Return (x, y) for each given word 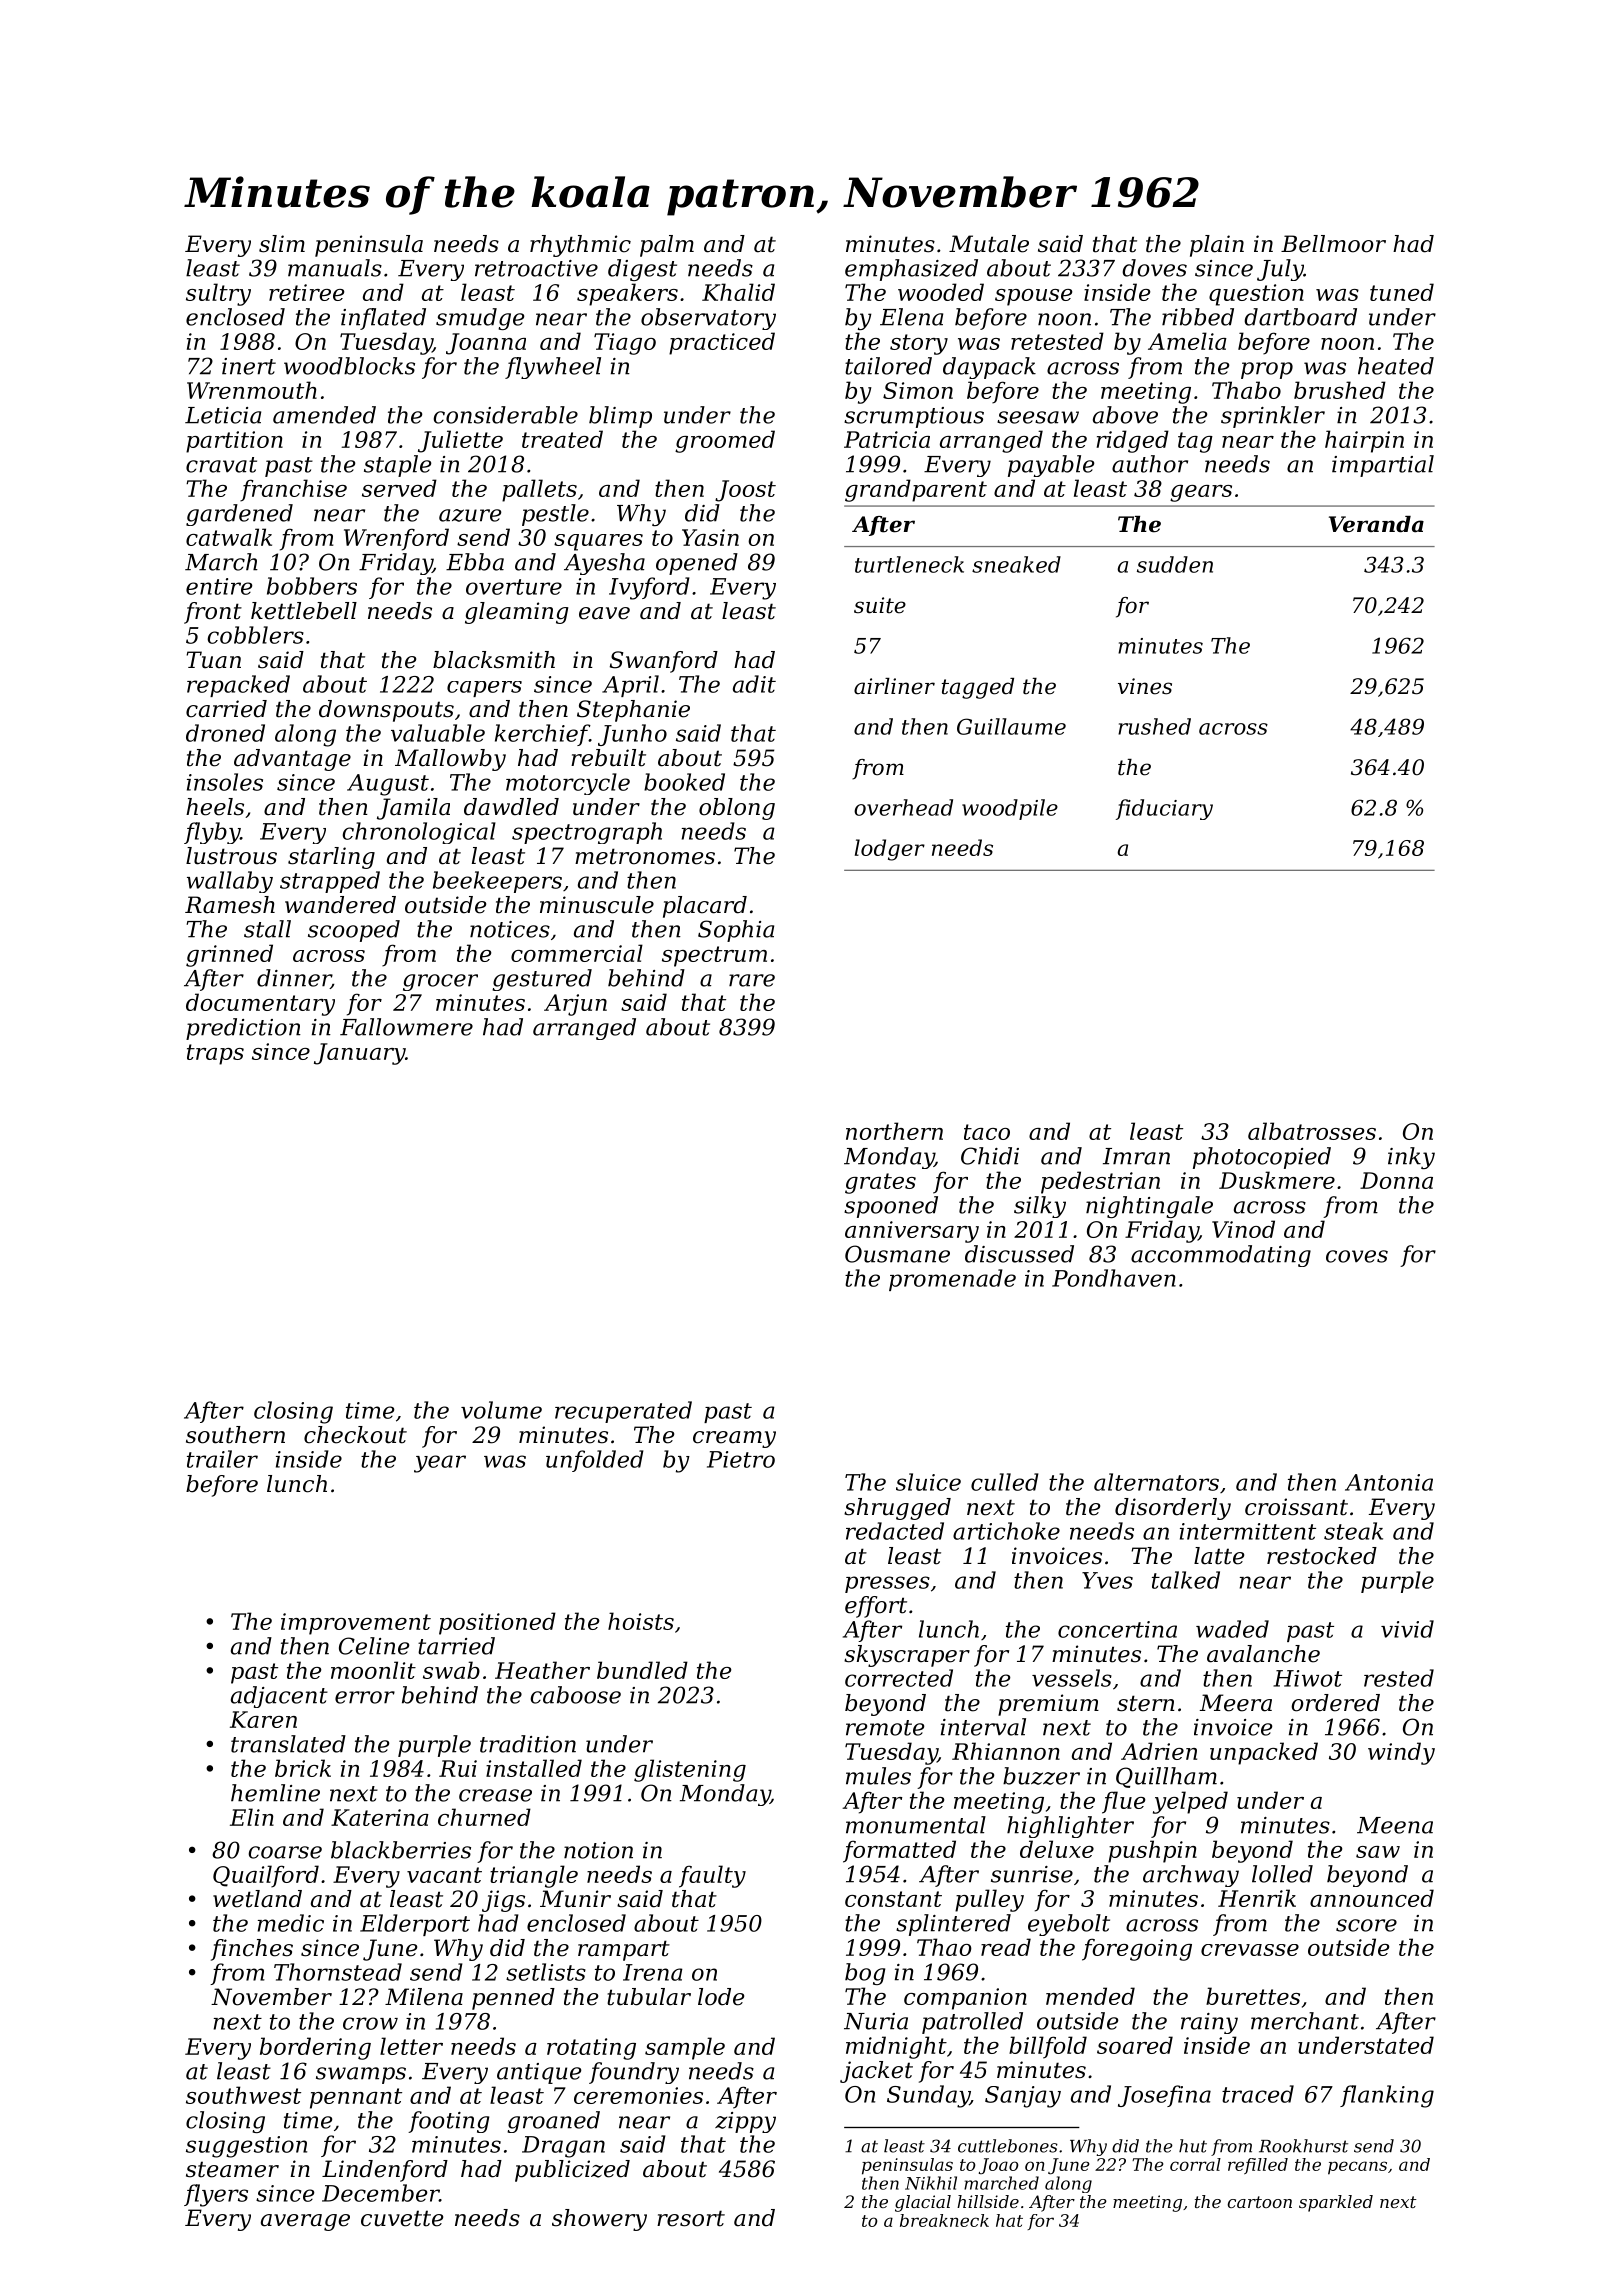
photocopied (1262, 1158)
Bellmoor (1333, 244)
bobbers (312, 586)
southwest (243, 2095)
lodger (890, 850)
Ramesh (230, 905)
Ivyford (649, 588)
